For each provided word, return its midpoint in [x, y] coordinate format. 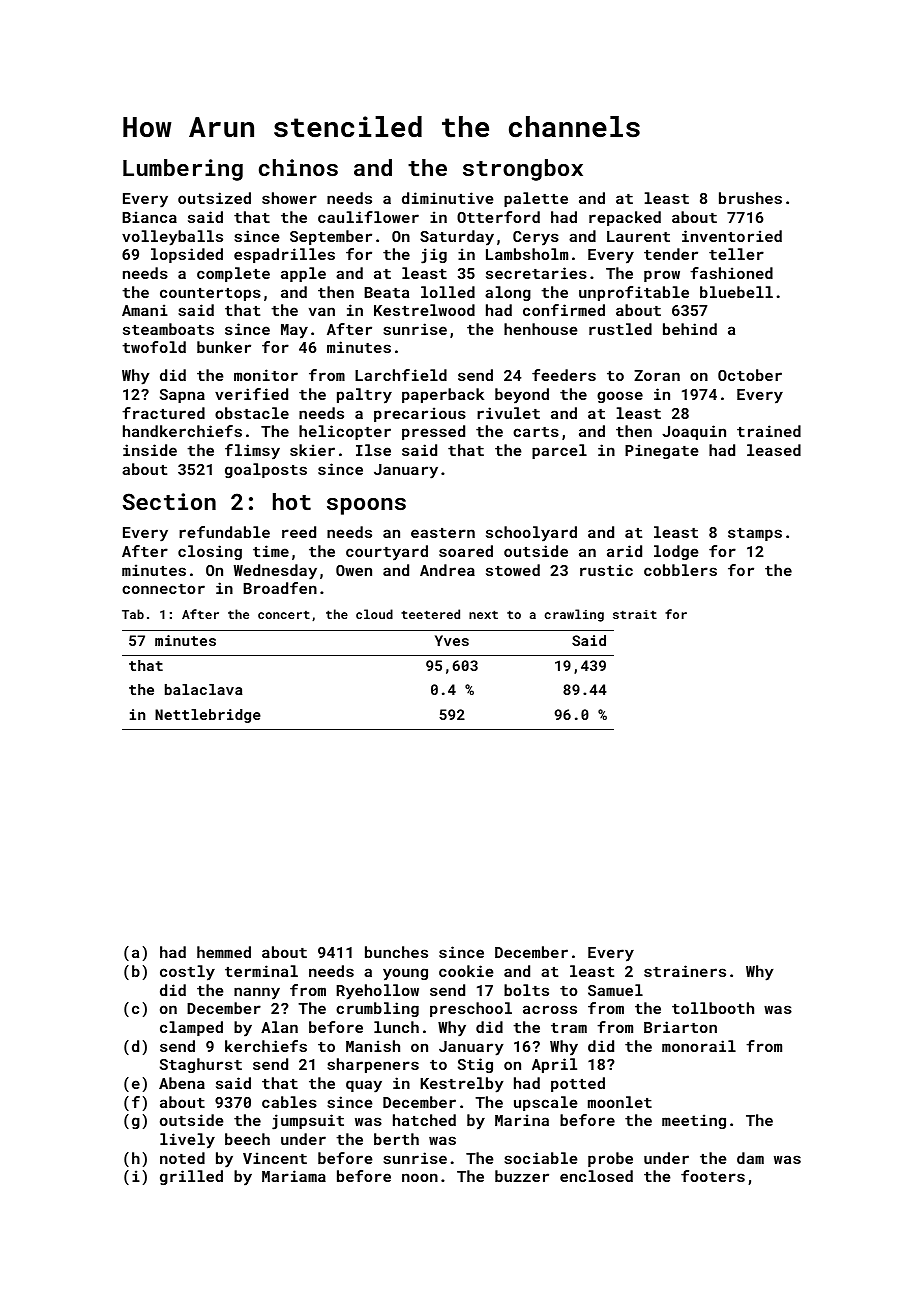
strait [635, 614]
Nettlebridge [208, 716]
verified [251, 394]
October [750, 375]
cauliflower [368, 217]
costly [187, 973]
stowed [513, 570]
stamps [755, 534]
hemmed [224, 952]
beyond [522, 396]
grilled [191, 1177]
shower [289, 198]
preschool [471, 1009]
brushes [750, 198]
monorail [699, 1046]
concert [284, 614]
